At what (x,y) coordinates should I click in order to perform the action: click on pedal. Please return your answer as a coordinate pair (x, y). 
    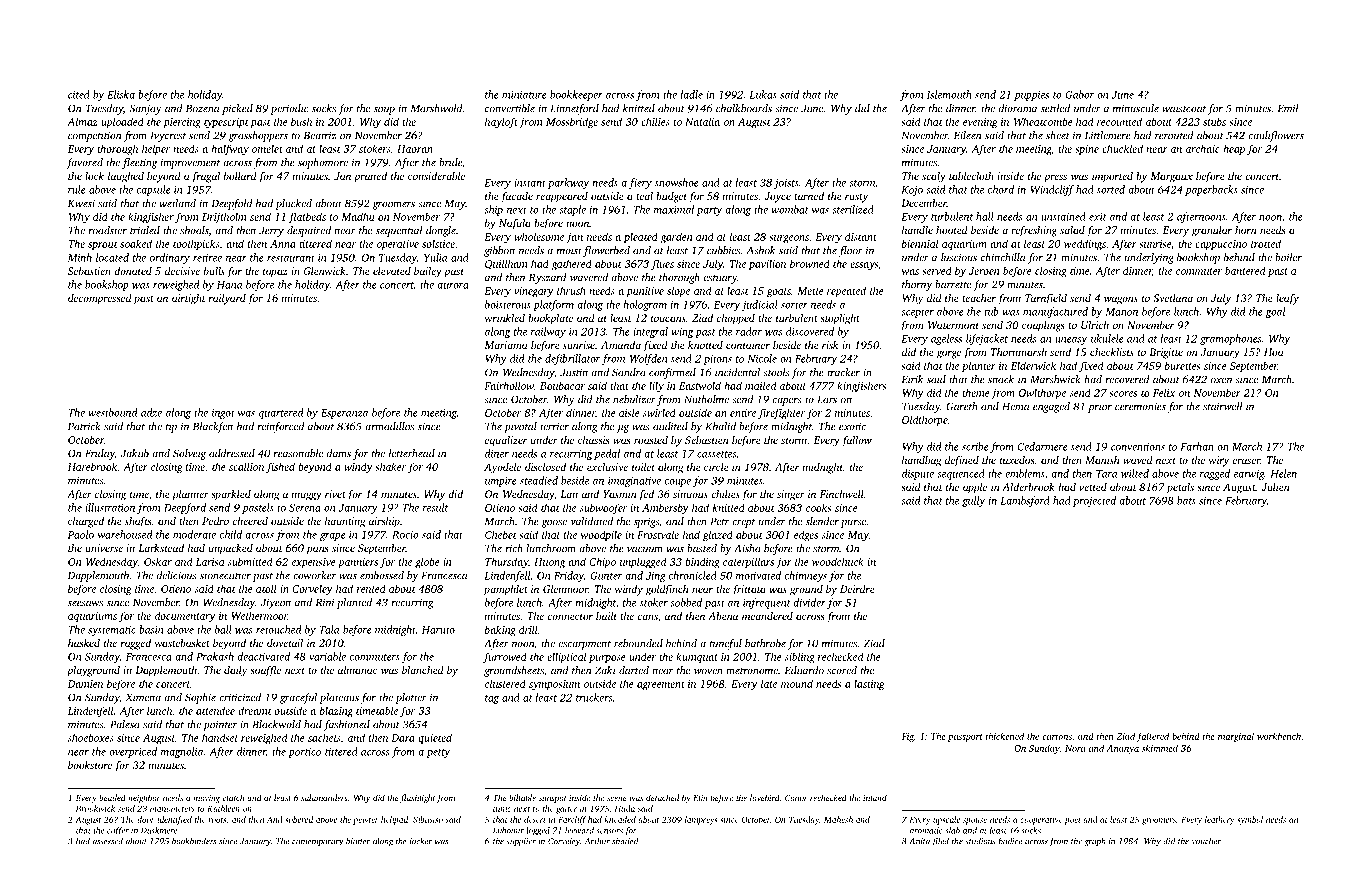
    Looking at the image, I should click on (607, 454).
